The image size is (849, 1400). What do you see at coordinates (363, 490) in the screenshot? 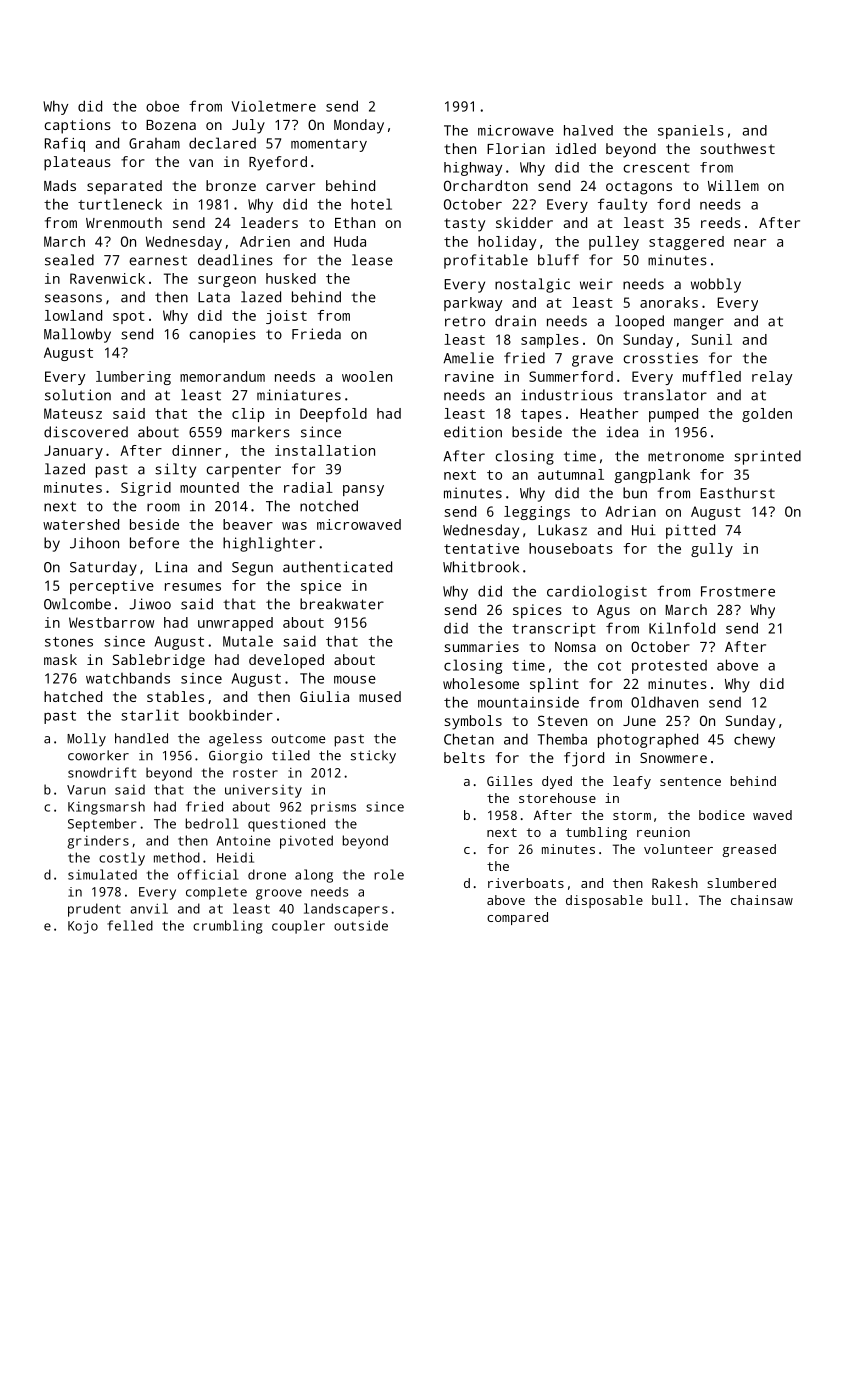
I see `pansy` at bounding box center [363, 490].
